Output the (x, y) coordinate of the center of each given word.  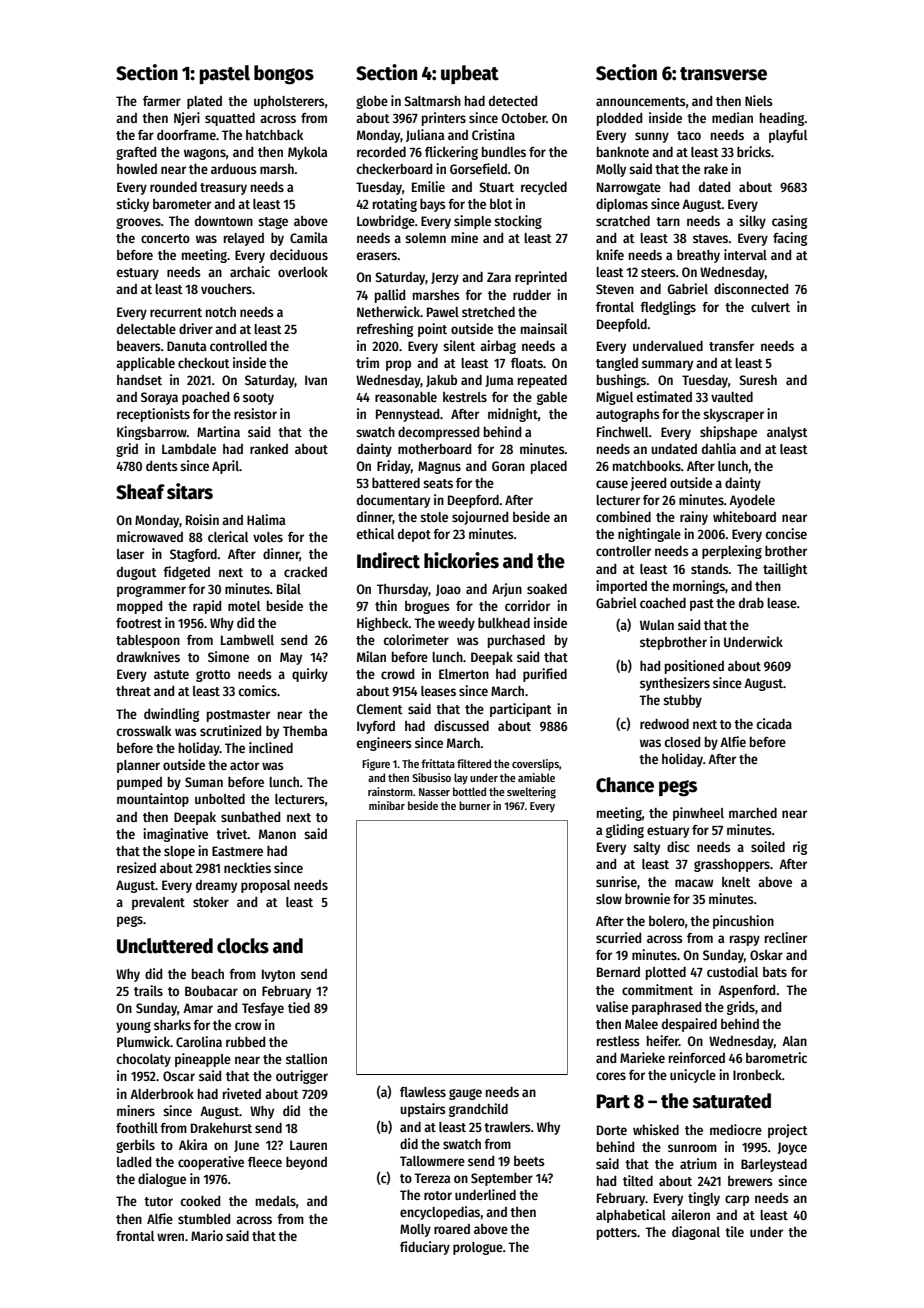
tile (734, 1231)
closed (682, 742)
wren (170, 1237)
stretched (488, 312)
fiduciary (425, 1248)
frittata (438, 763)
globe (372, 102)
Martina (218, 431)
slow (609, 899)
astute (171, 674)
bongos (284, 75)
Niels (759, 100)
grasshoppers (732, 865)
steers (658, 272)
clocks (243, 946)
